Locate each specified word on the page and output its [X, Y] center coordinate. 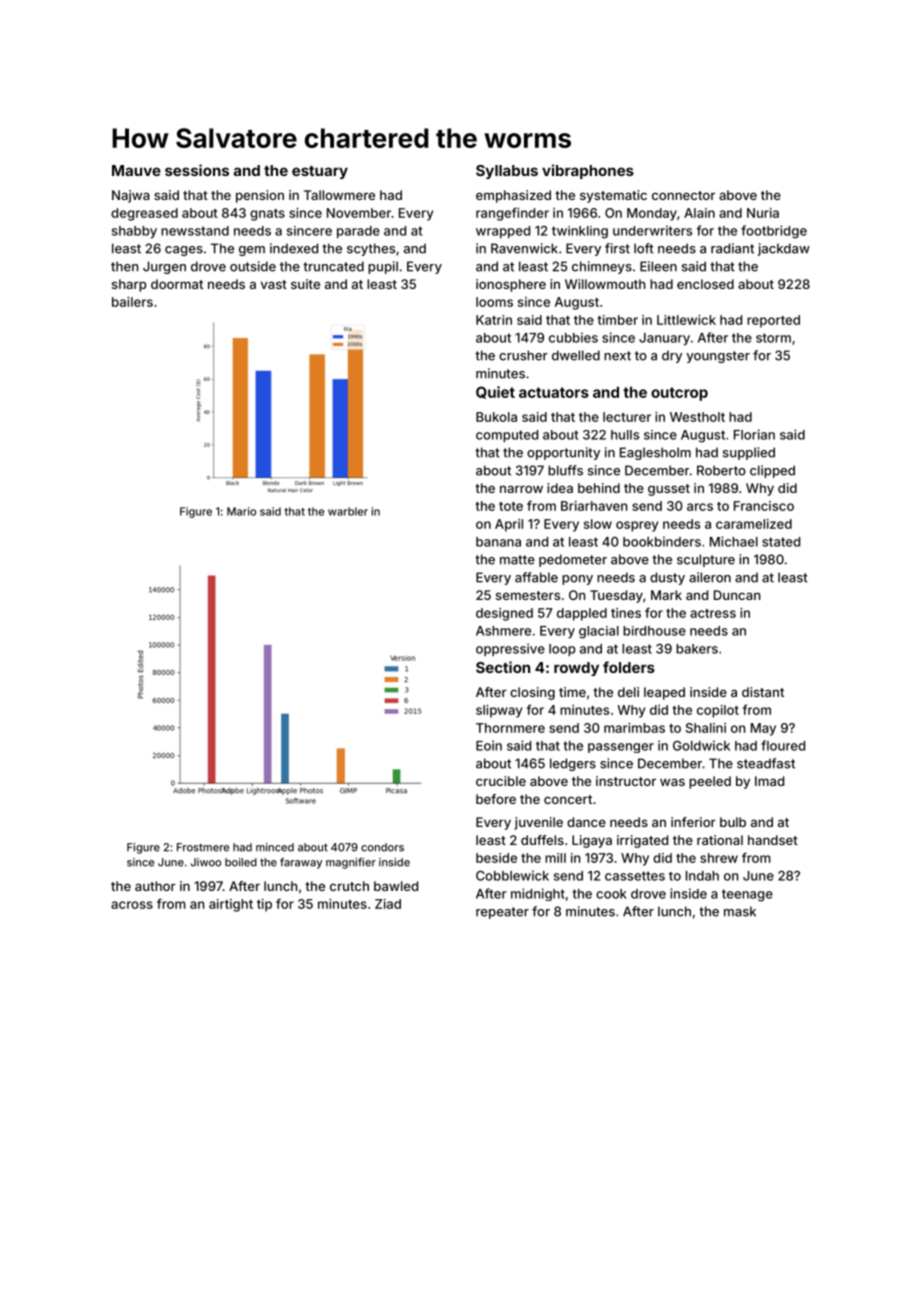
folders [629, 667]
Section [503, 667]
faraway [301, 863]
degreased [144, 214]
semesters [528, 595]
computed [507, 436]
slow [598, 524]
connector [683, 195]
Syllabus [507, 172]
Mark [666, 595]
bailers [132, 302]
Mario [241, 511]
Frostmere [203, 847]
